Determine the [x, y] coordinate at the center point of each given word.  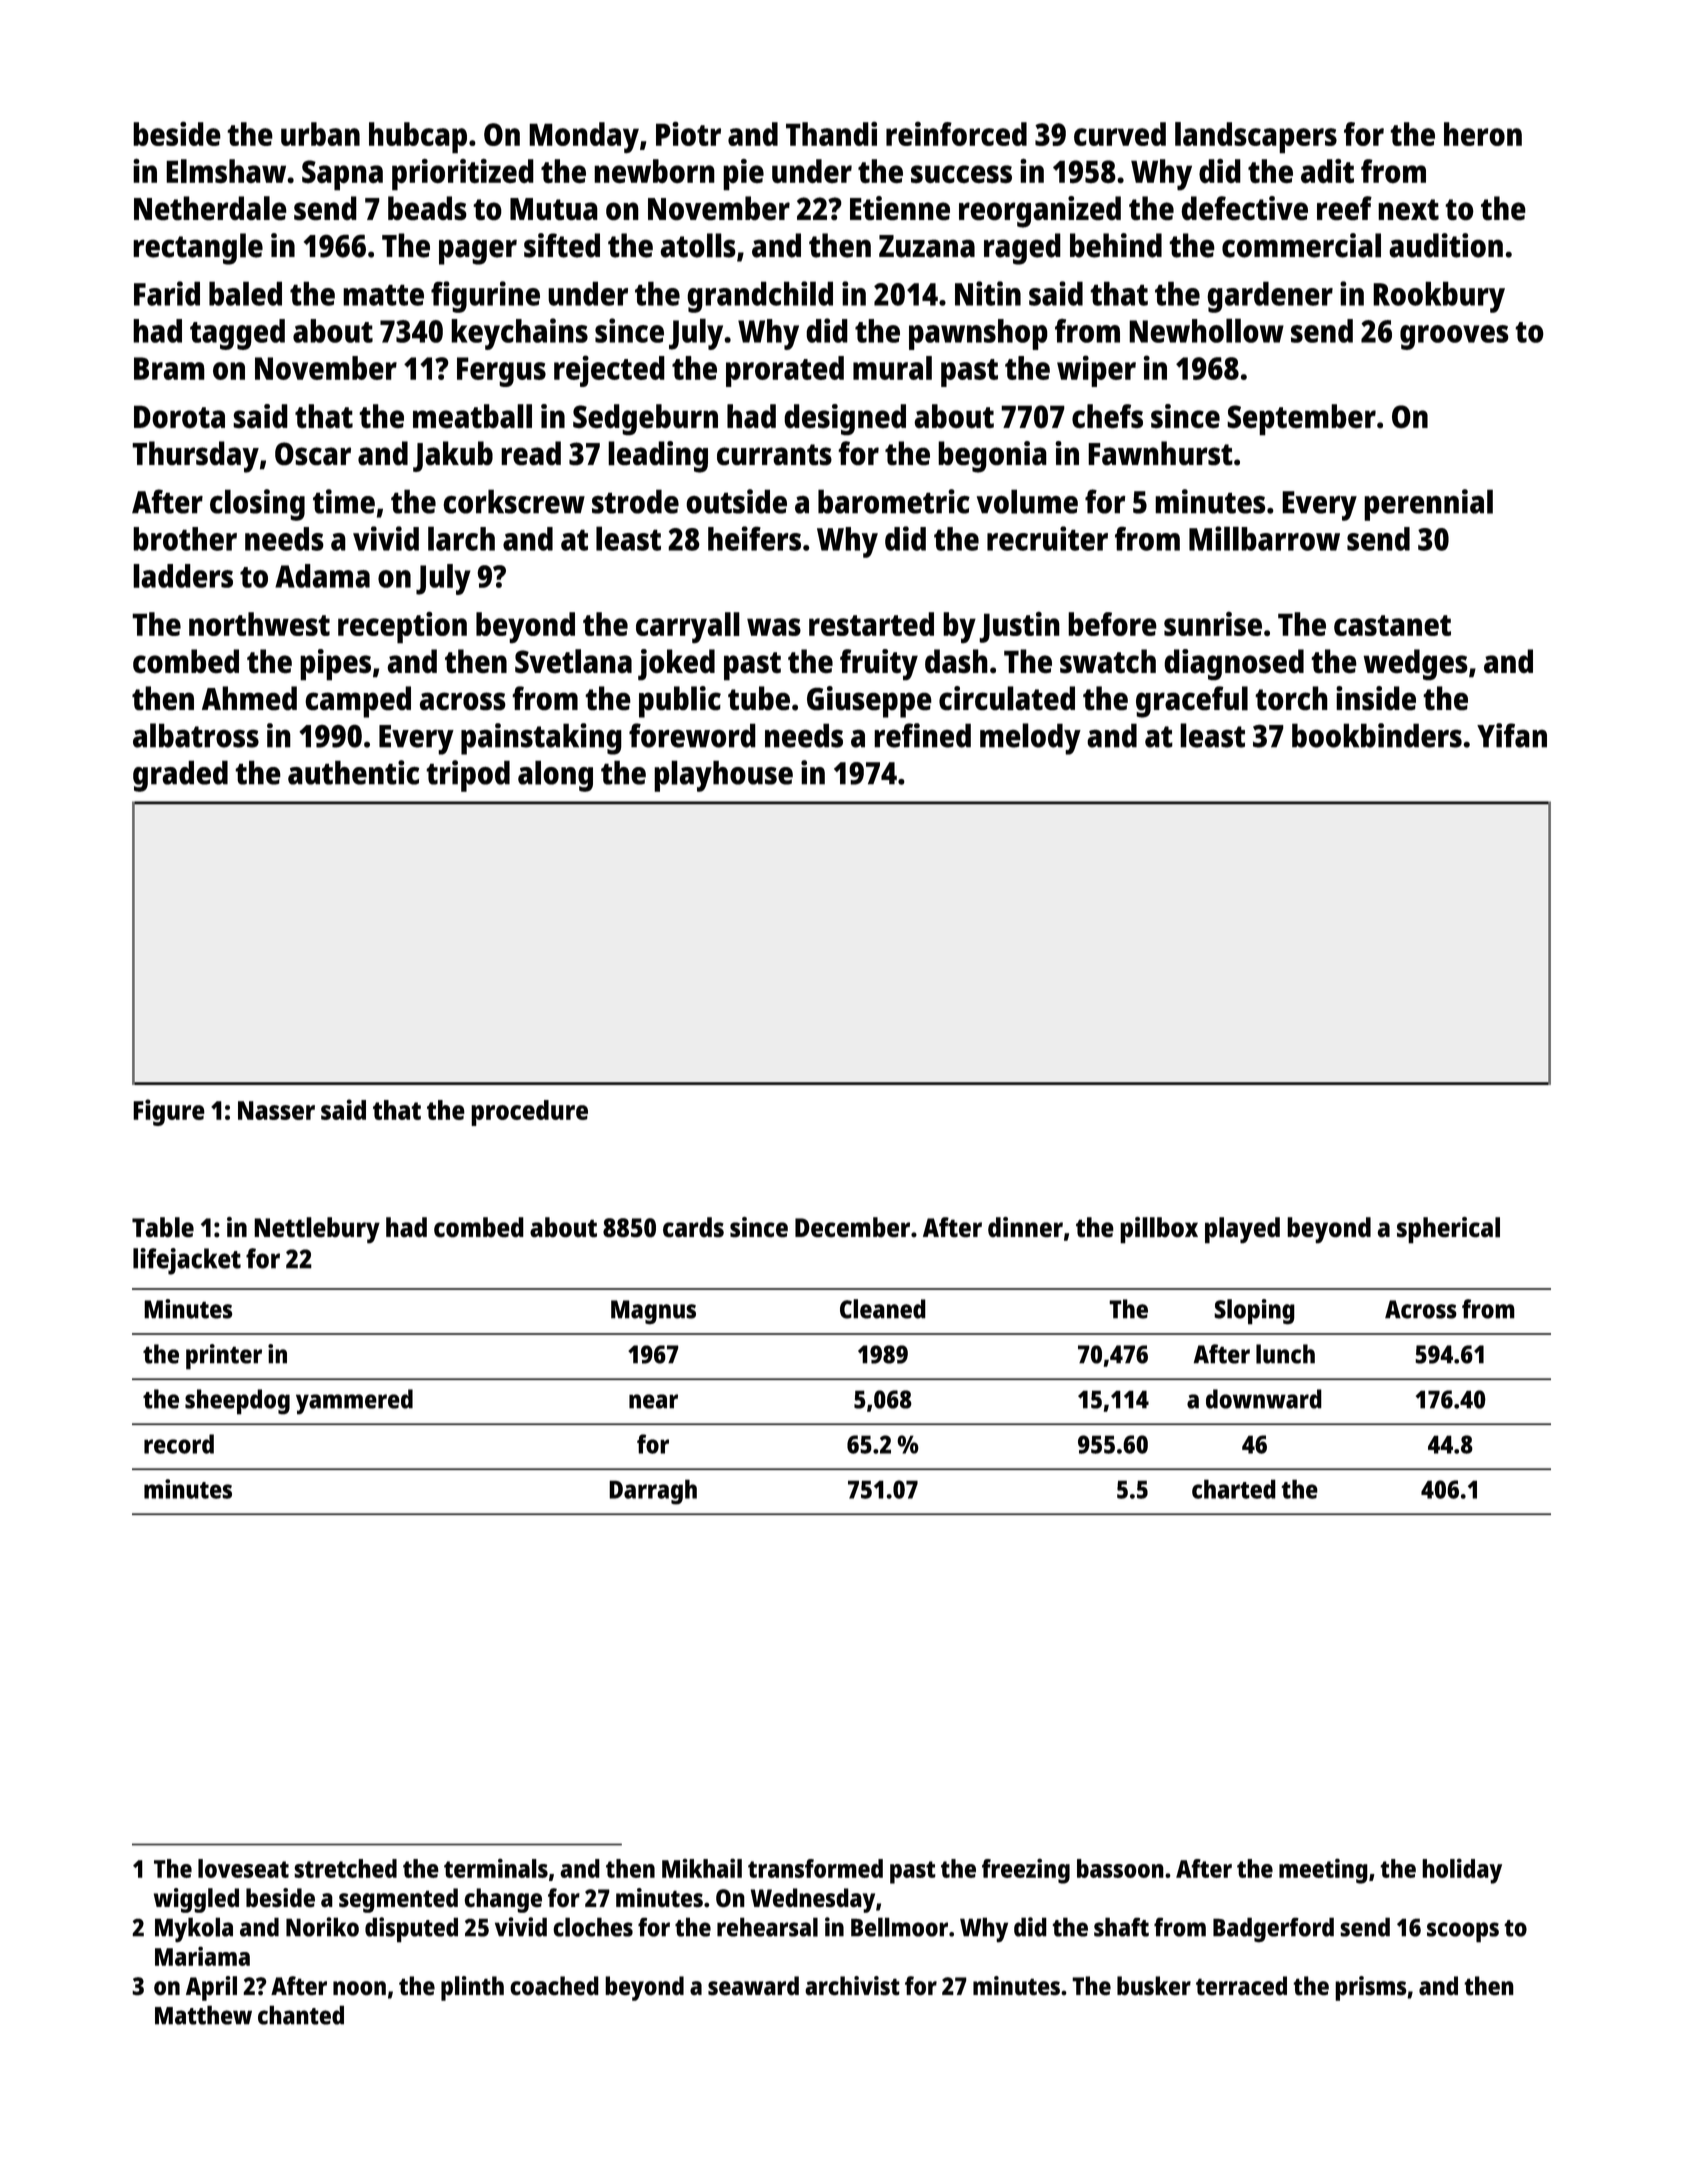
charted [1234, 1489]
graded [180, 776]
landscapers [1256, 138]
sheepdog [237, 1402]
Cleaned [883, 1309]
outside [736, 501]
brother [185, 539]
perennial [1428, 505]
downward [1264, 1399]
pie [743, 175]
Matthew [203, 2015]
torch [1291, 698]
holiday [1462, 1871]
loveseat [243, 1868]
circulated [1007, 698]
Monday [584, 138]
